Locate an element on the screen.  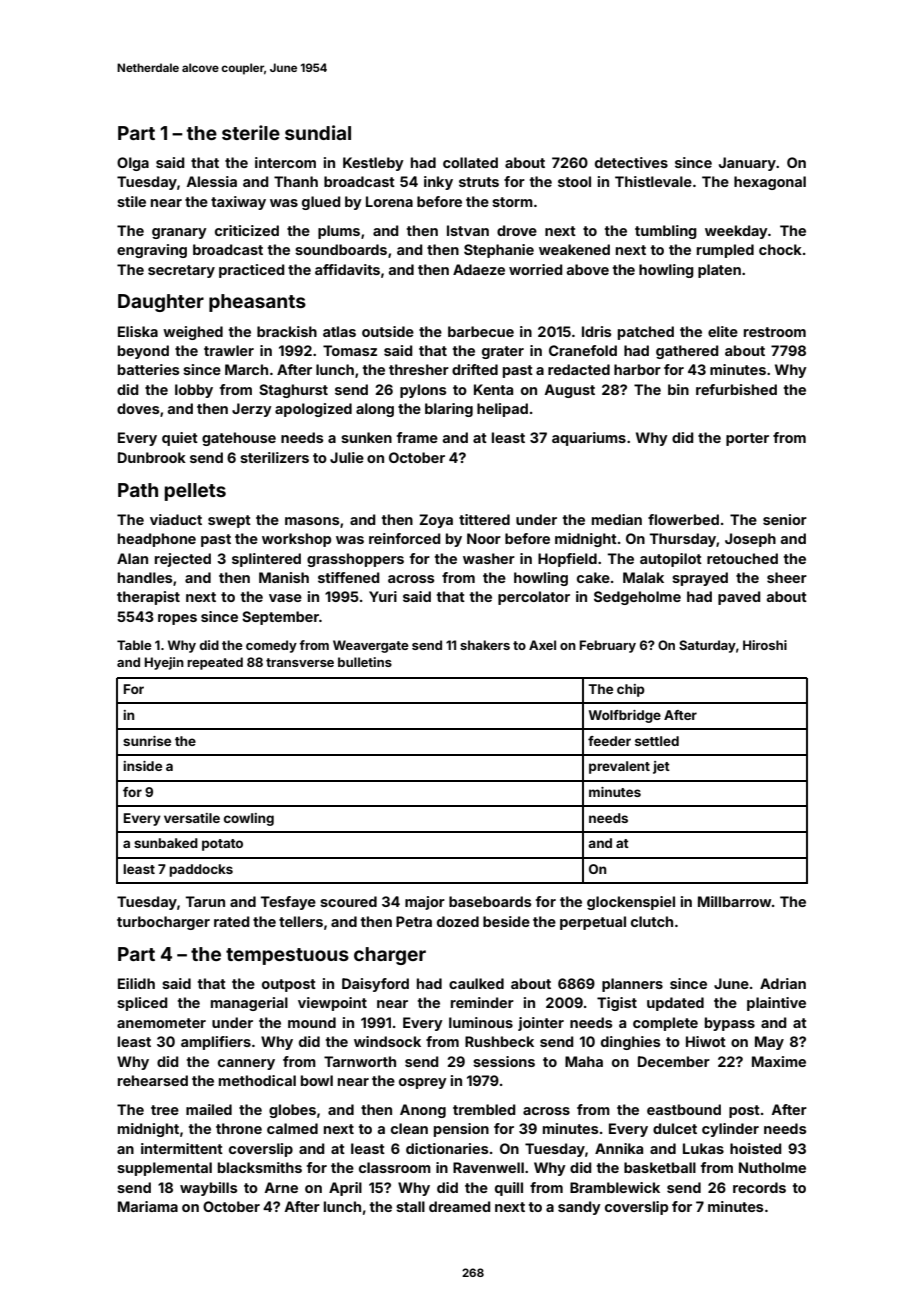
managerial is located at coordinates (249, 1004).
